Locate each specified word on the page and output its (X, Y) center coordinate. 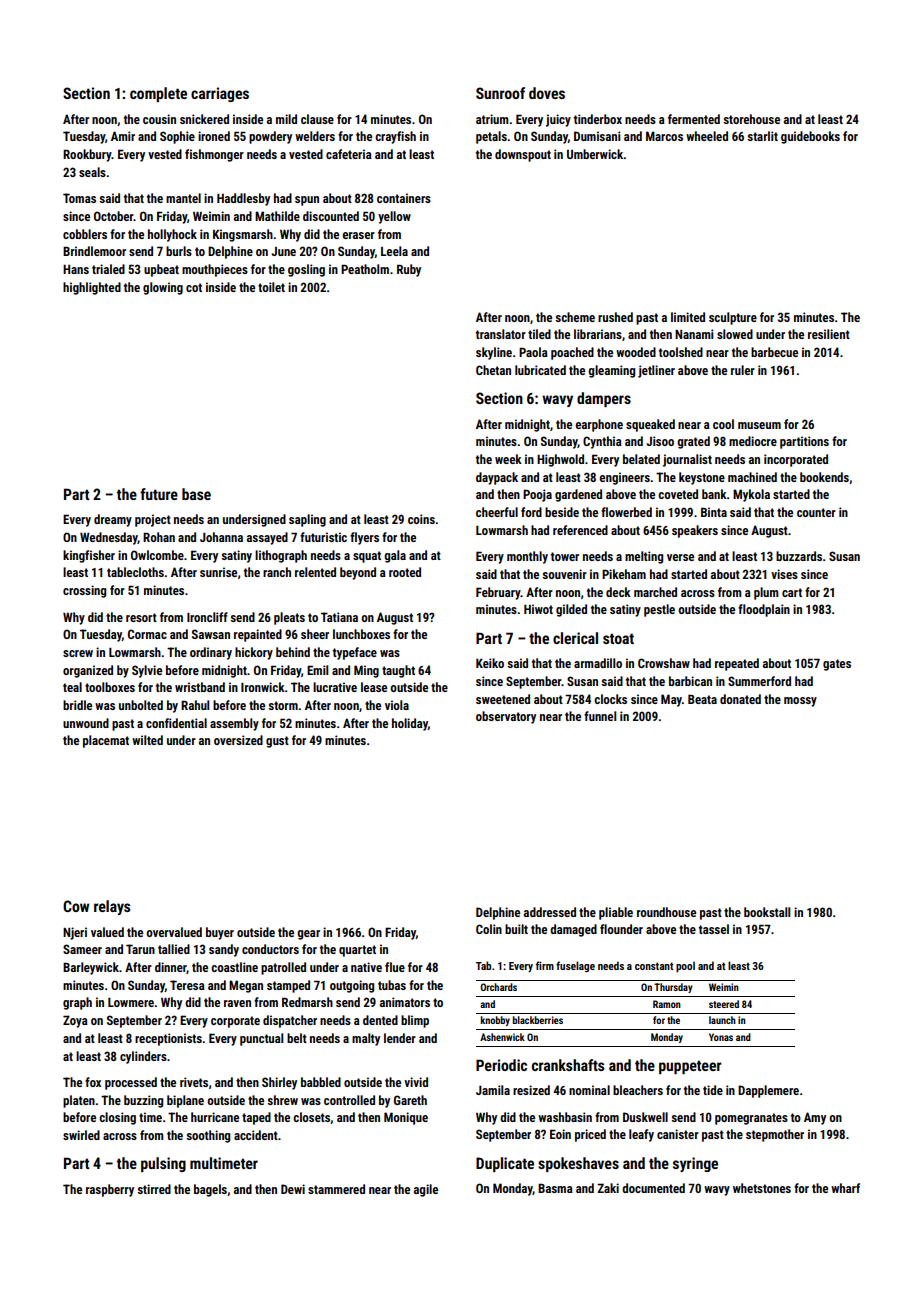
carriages (220, 94)
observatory (506, 717)
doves (547, 93)
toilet (271, 287)
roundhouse (666, 912)
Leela (394, 251)
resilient (829, 334)
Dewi (293, 1189)
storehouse (751, 119)
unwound (86, 723)
